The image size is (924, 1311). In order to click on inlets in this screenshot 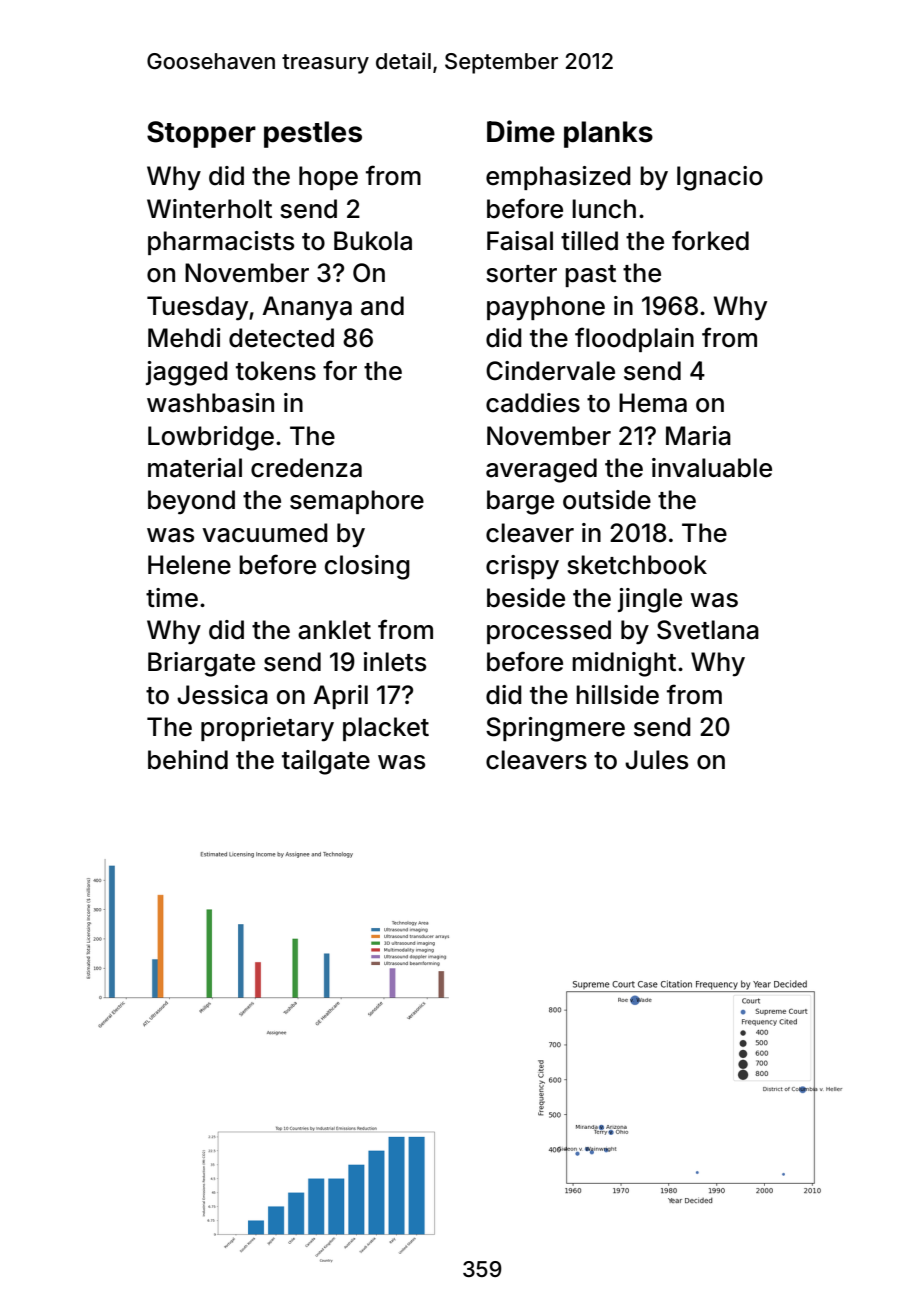, I will do `click(395, 662)`.
